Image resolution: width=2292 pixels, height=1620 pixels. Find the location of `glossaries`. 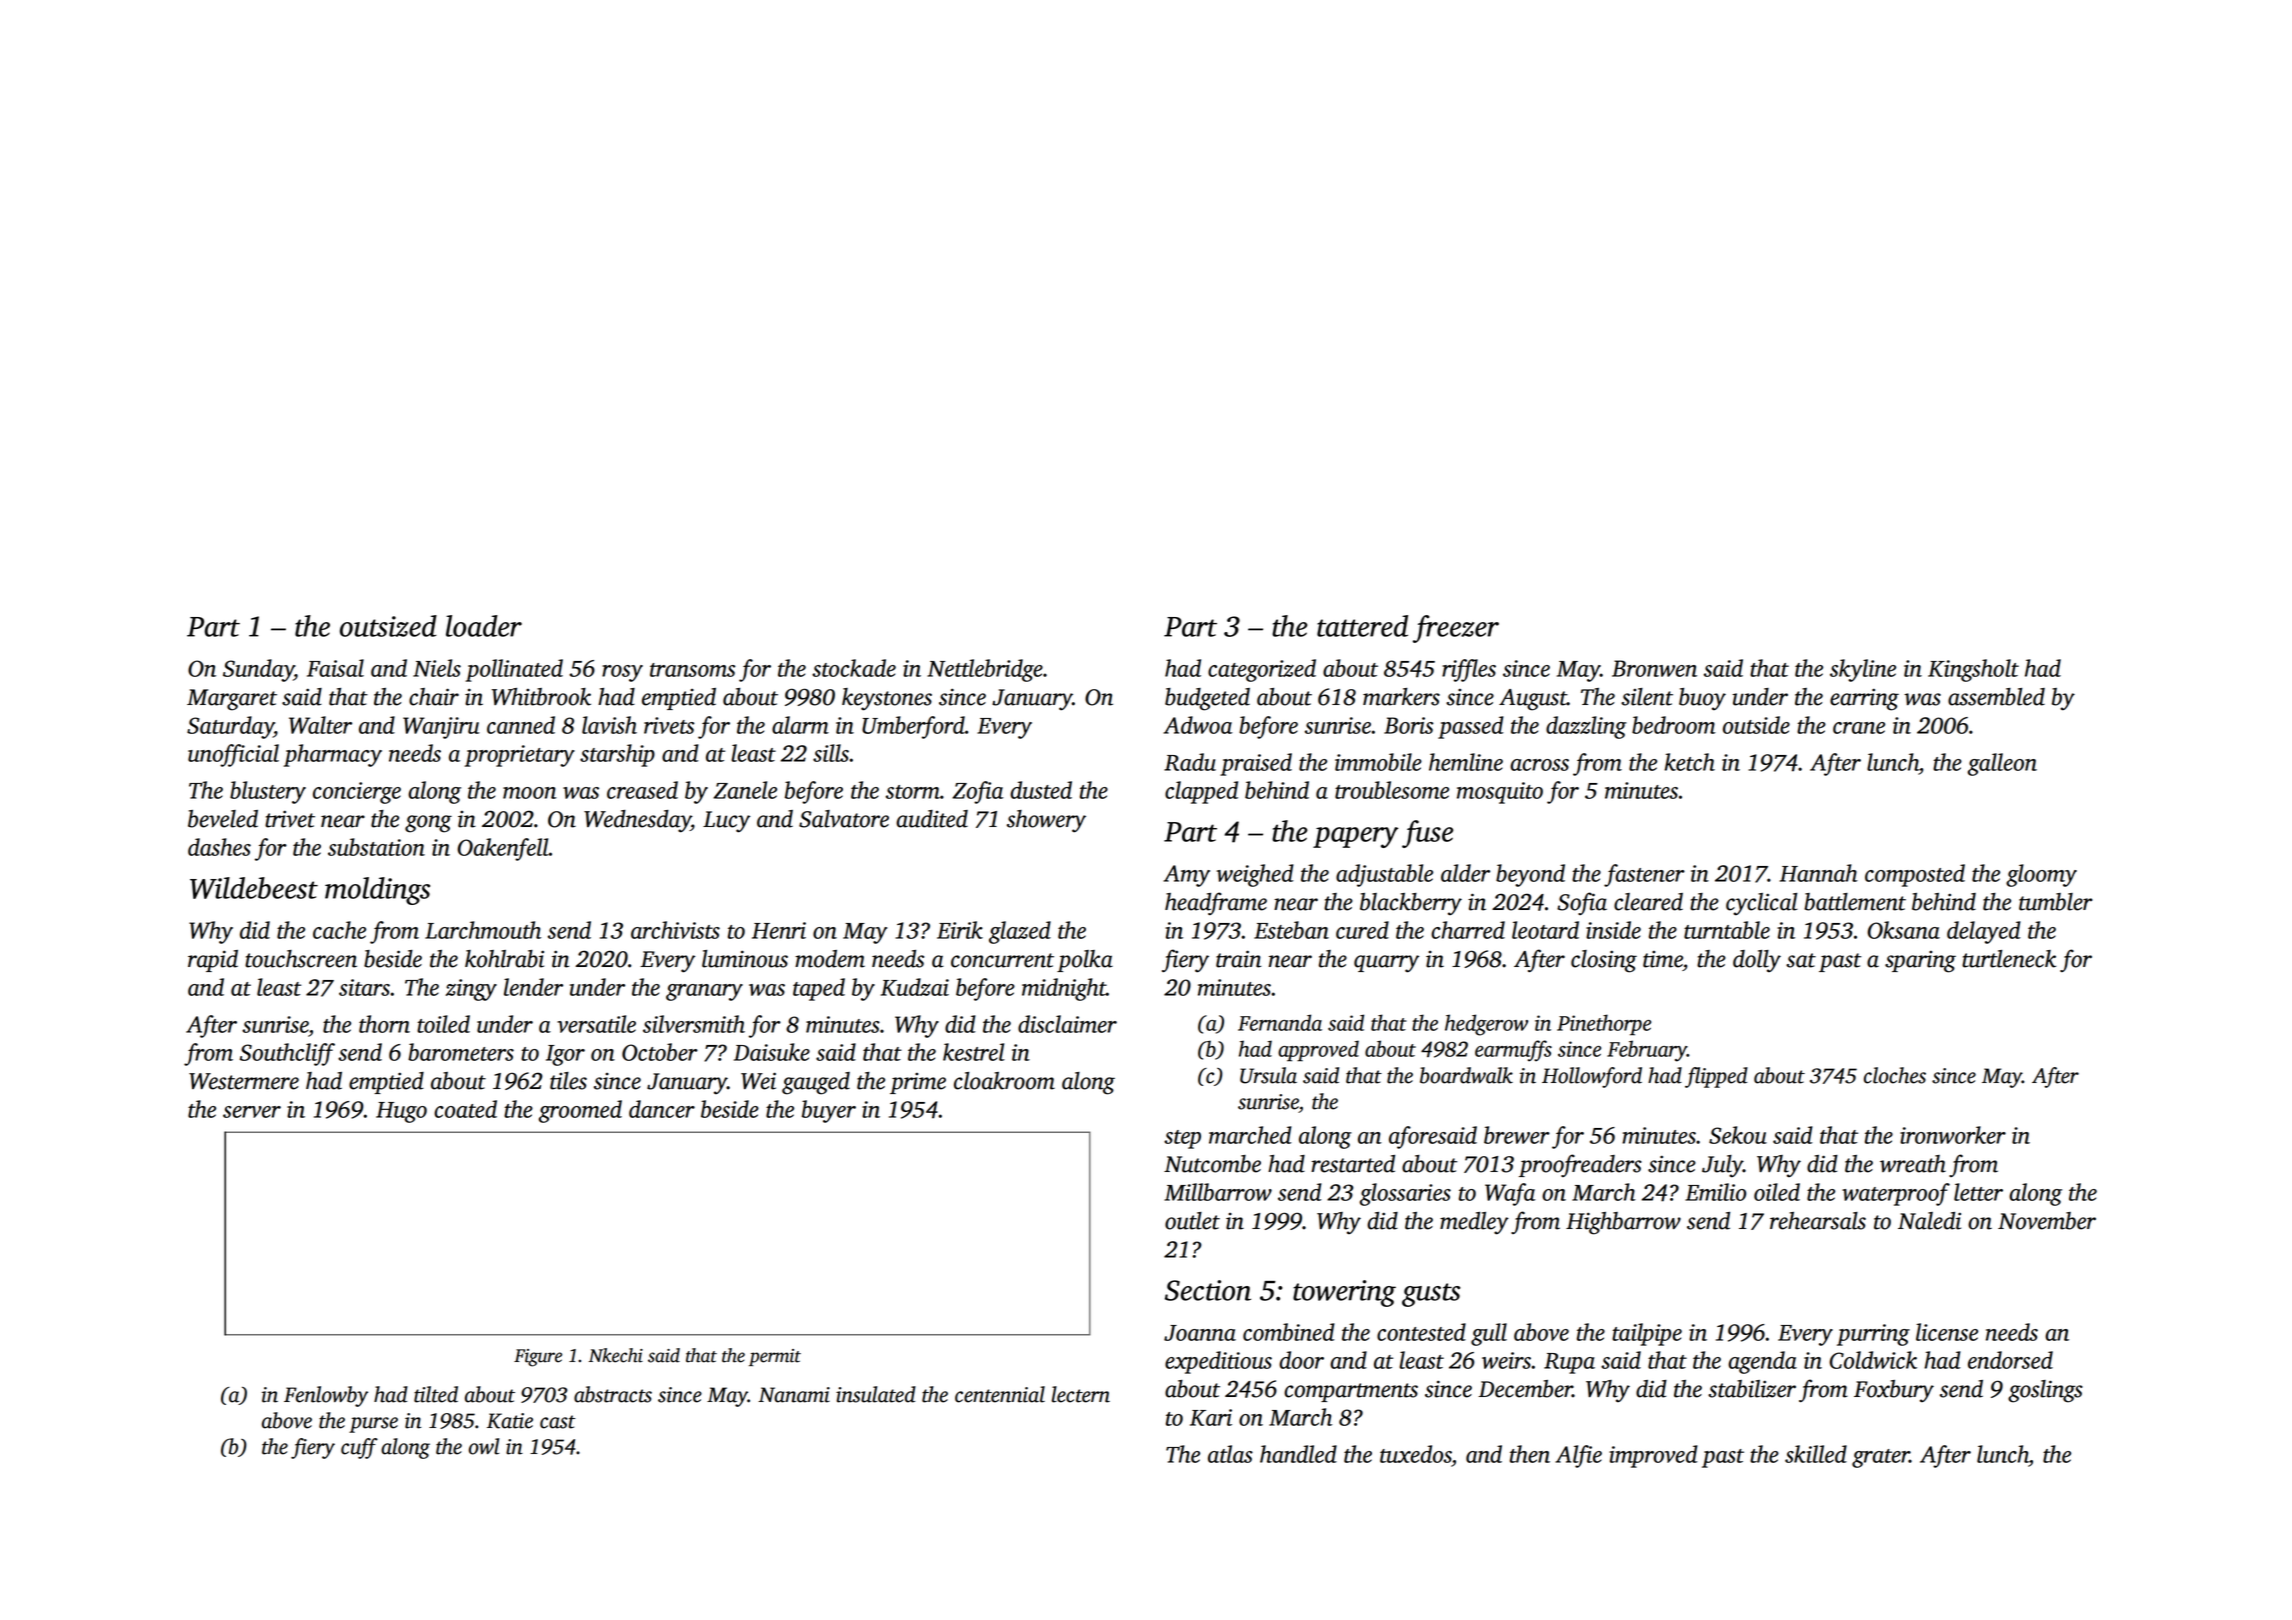

glossaries is located at coordinates (1405, 1194).
